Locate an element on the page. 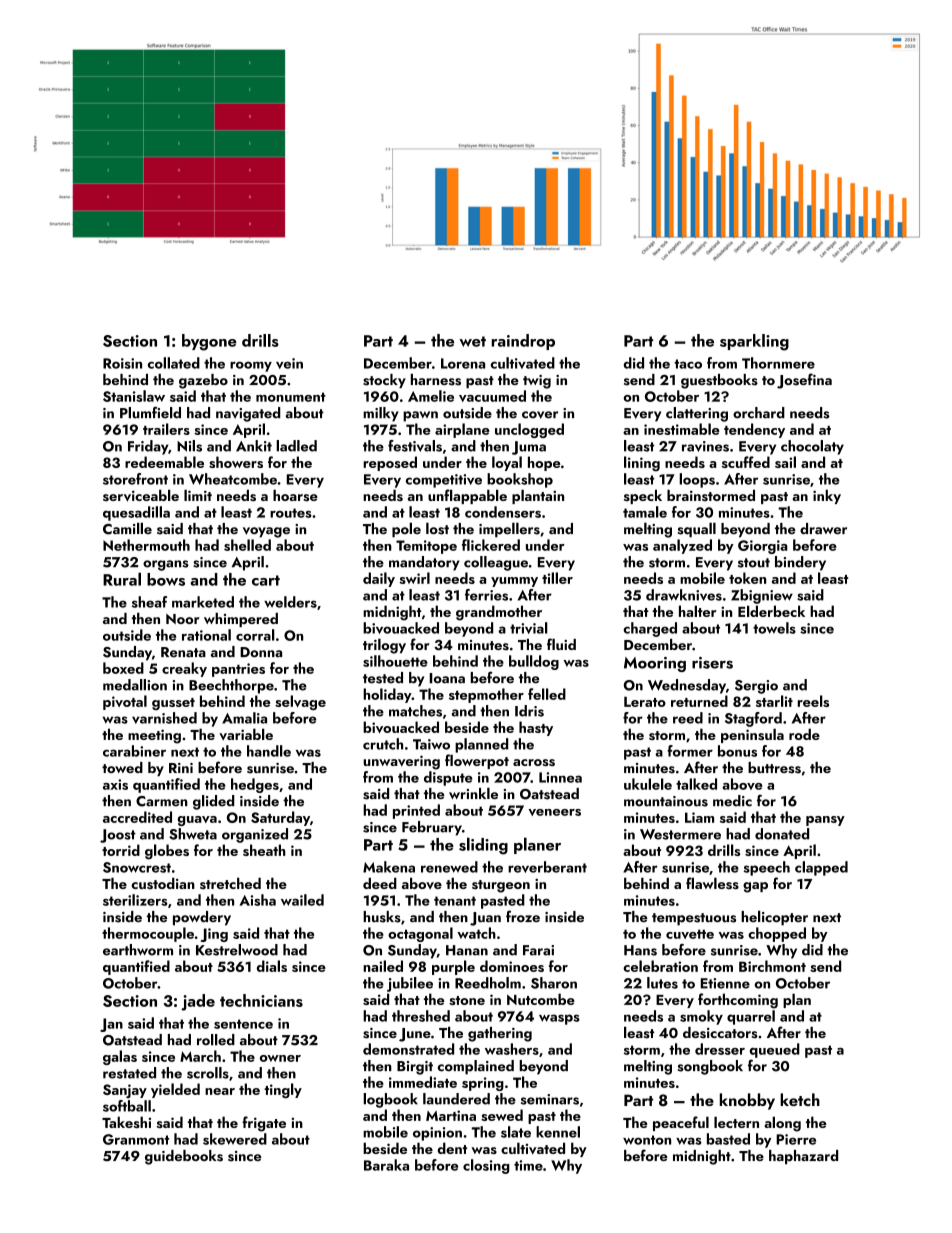 The width and height of the document is (952, 1233). sparkling is located at coordinates (754, 342).
